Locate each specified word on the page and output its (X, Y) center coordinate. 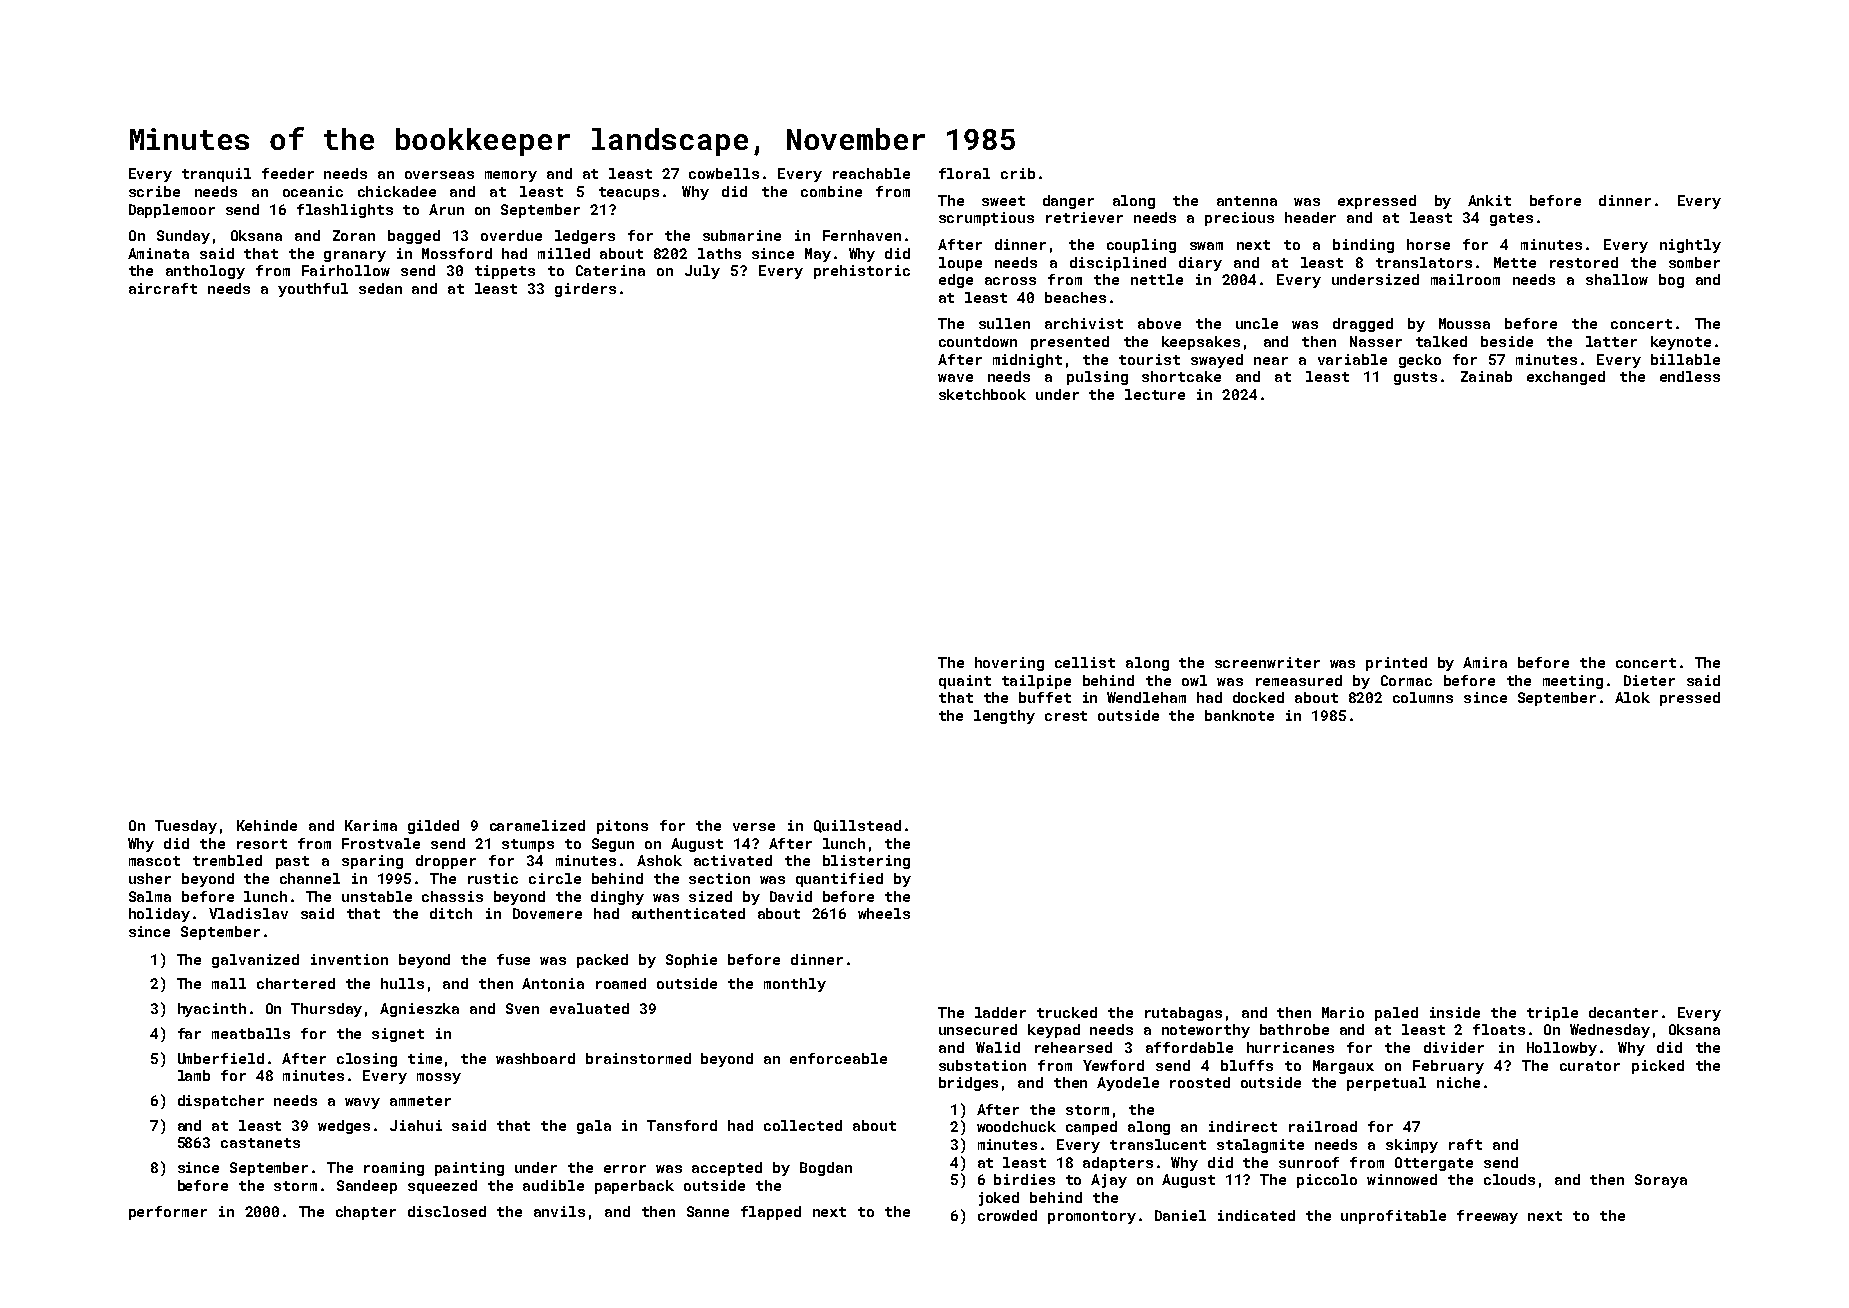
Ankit (1489, 200)
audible (553, 1185)
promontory (1092, 1217)
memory (511, 176)
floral (964, 173)
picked (1658, 1067)
